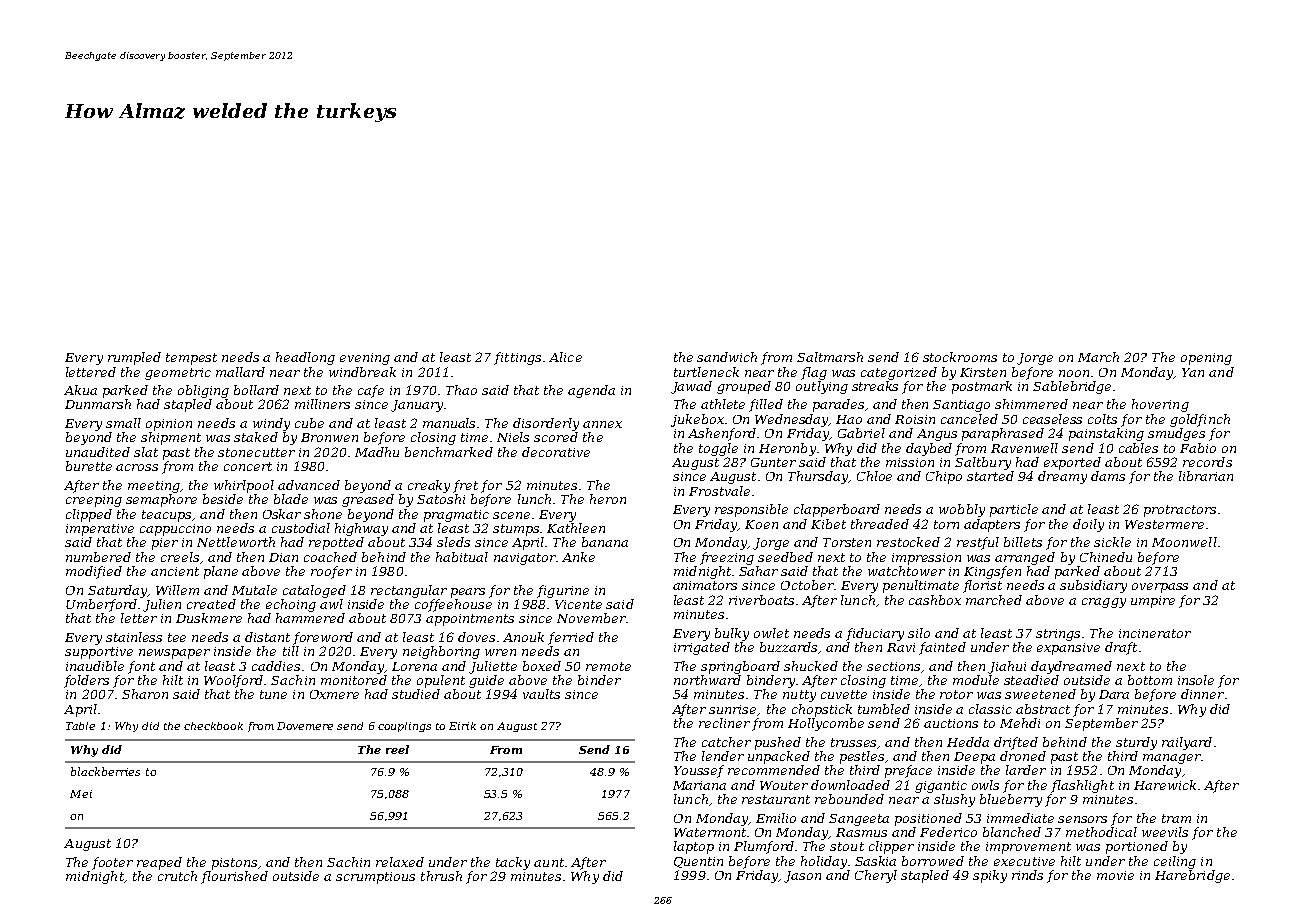 The width and height of the screenshot is (1308, 924). What do you see at coordinates (1016, 743) in the screenshot?
I see `drifted` at bounding box center [1016, 743].
